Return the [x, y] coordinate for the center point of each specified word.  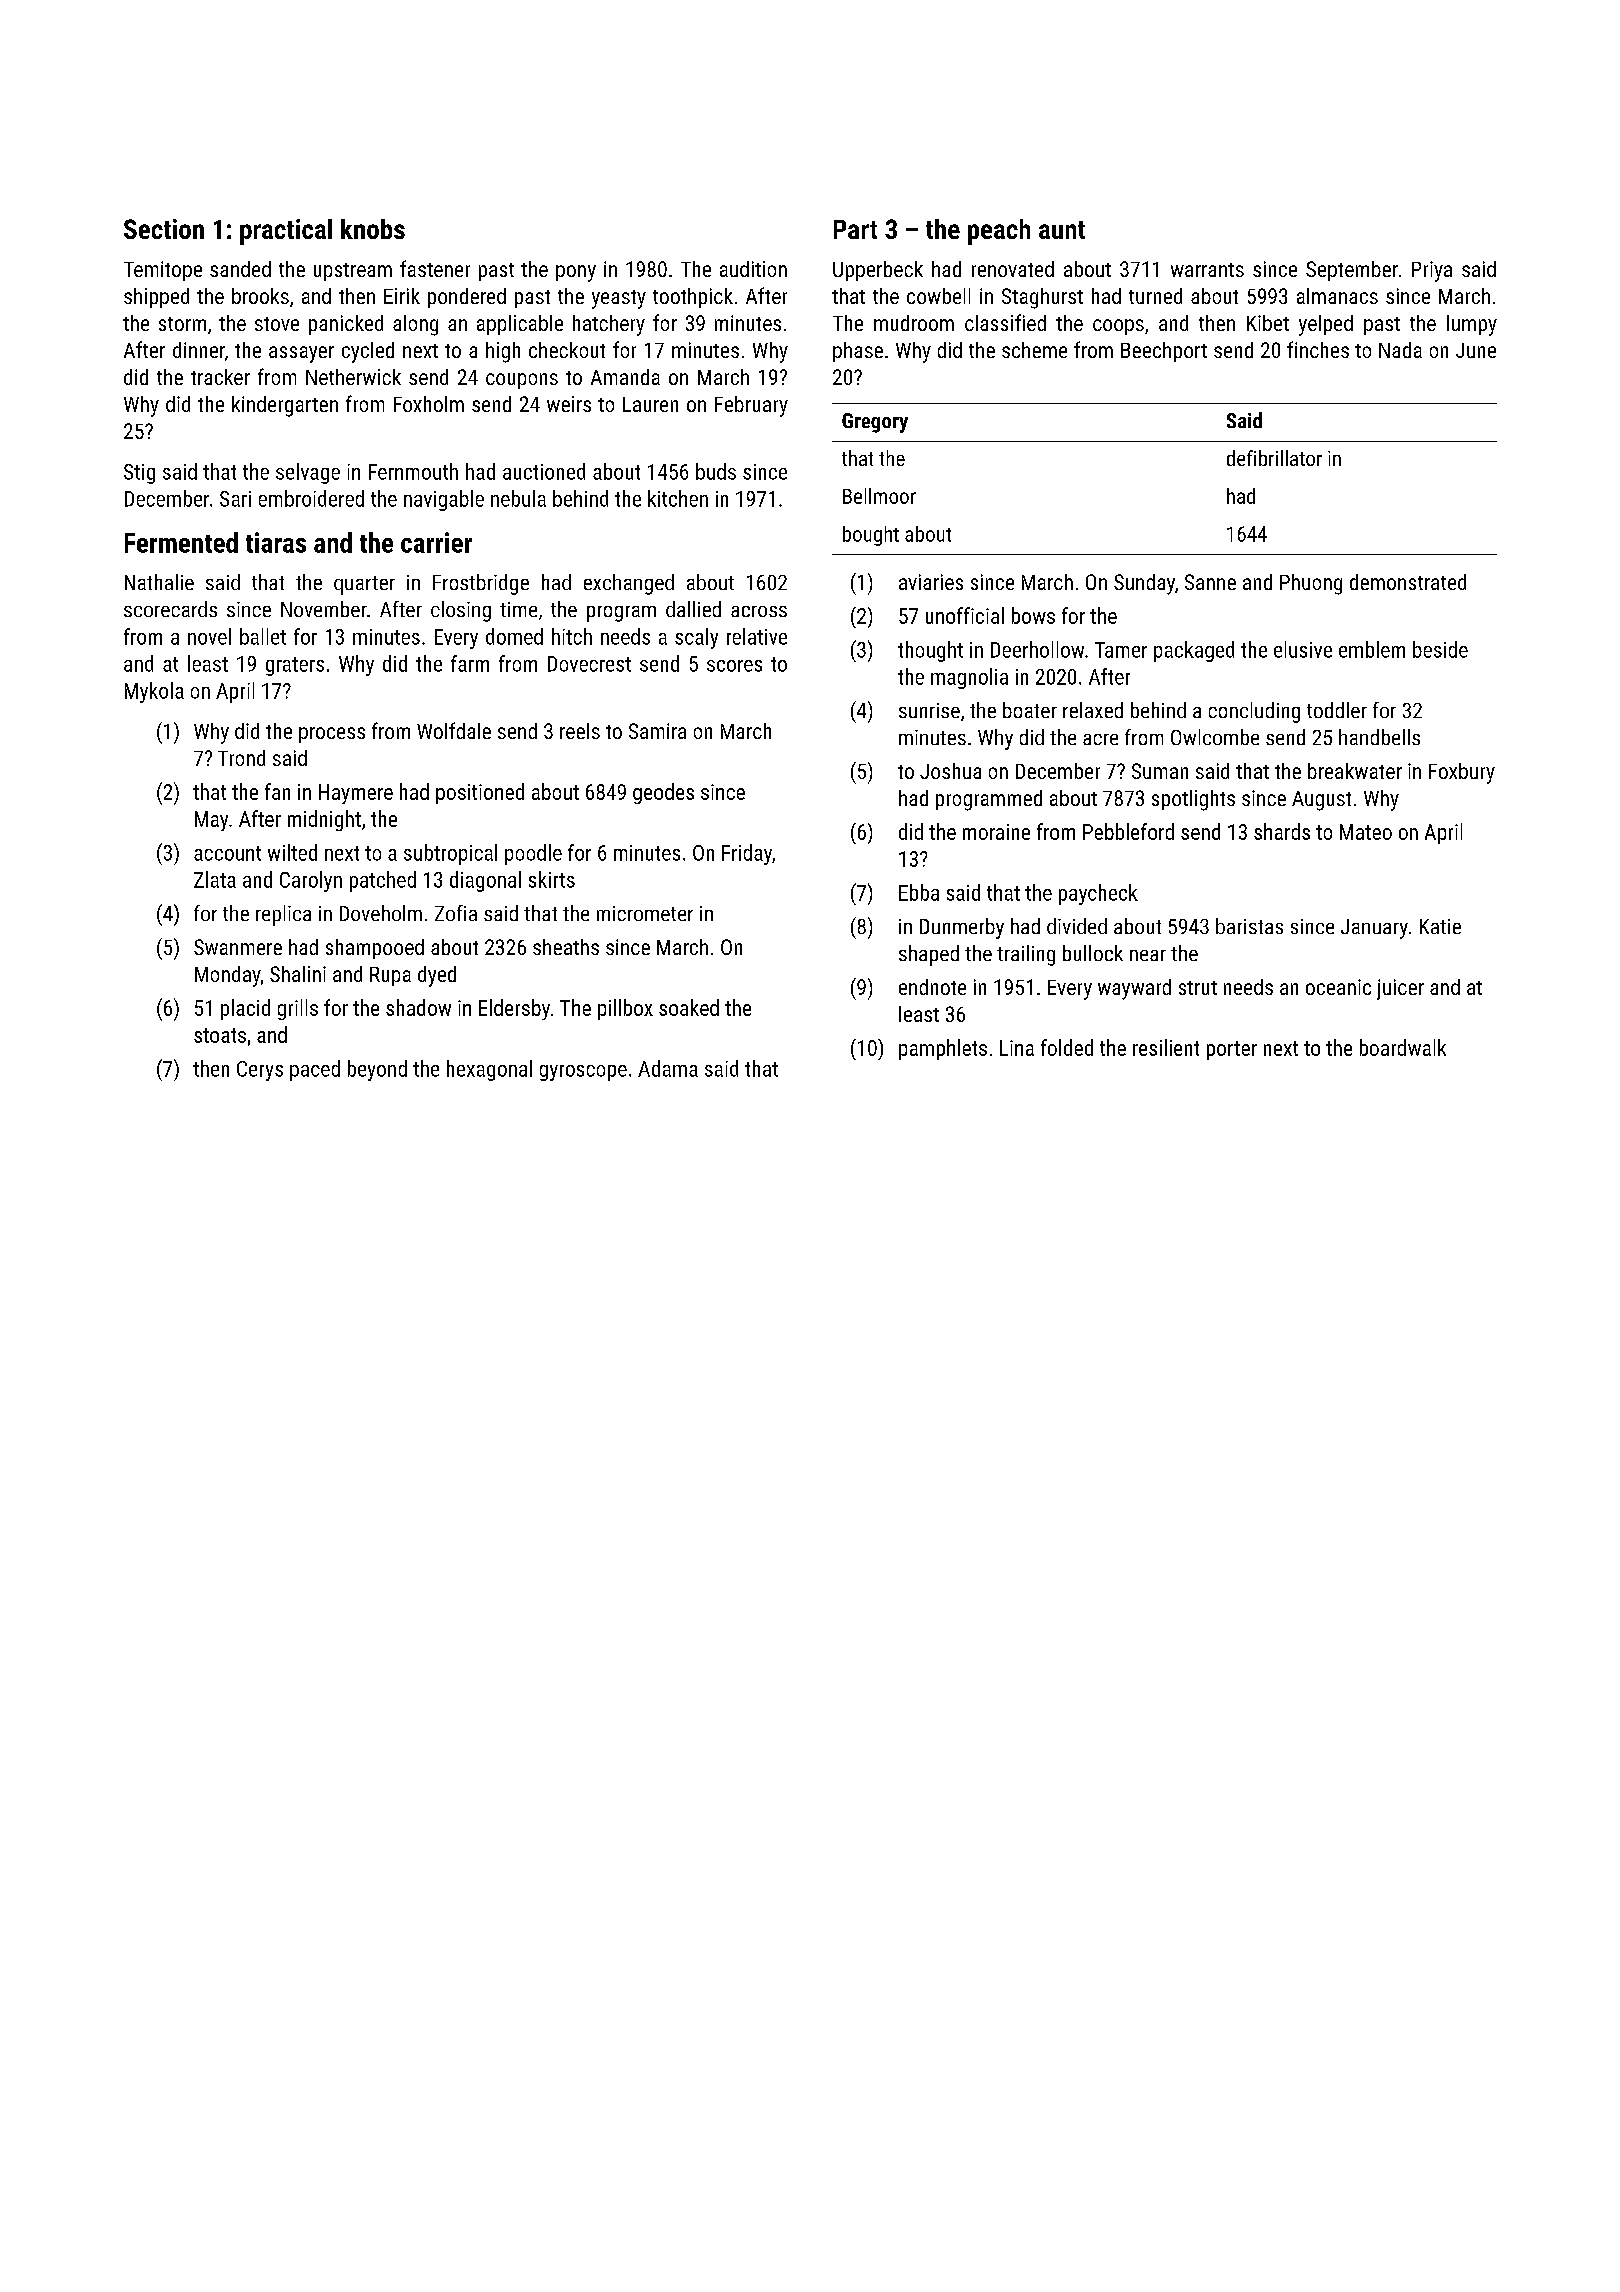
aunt [1062, 230]
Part [855, 229]
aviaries [931, 582]
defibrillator [1274, 458]
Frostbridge [481, 584]
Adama [668, 1068]
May [211, 821]
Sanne [1210, 582]
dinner [199, 350]
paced [315, 1070]
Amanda [625, 377]
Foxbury [1462, 773]
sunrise [929, 710]
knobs [373, 229]
